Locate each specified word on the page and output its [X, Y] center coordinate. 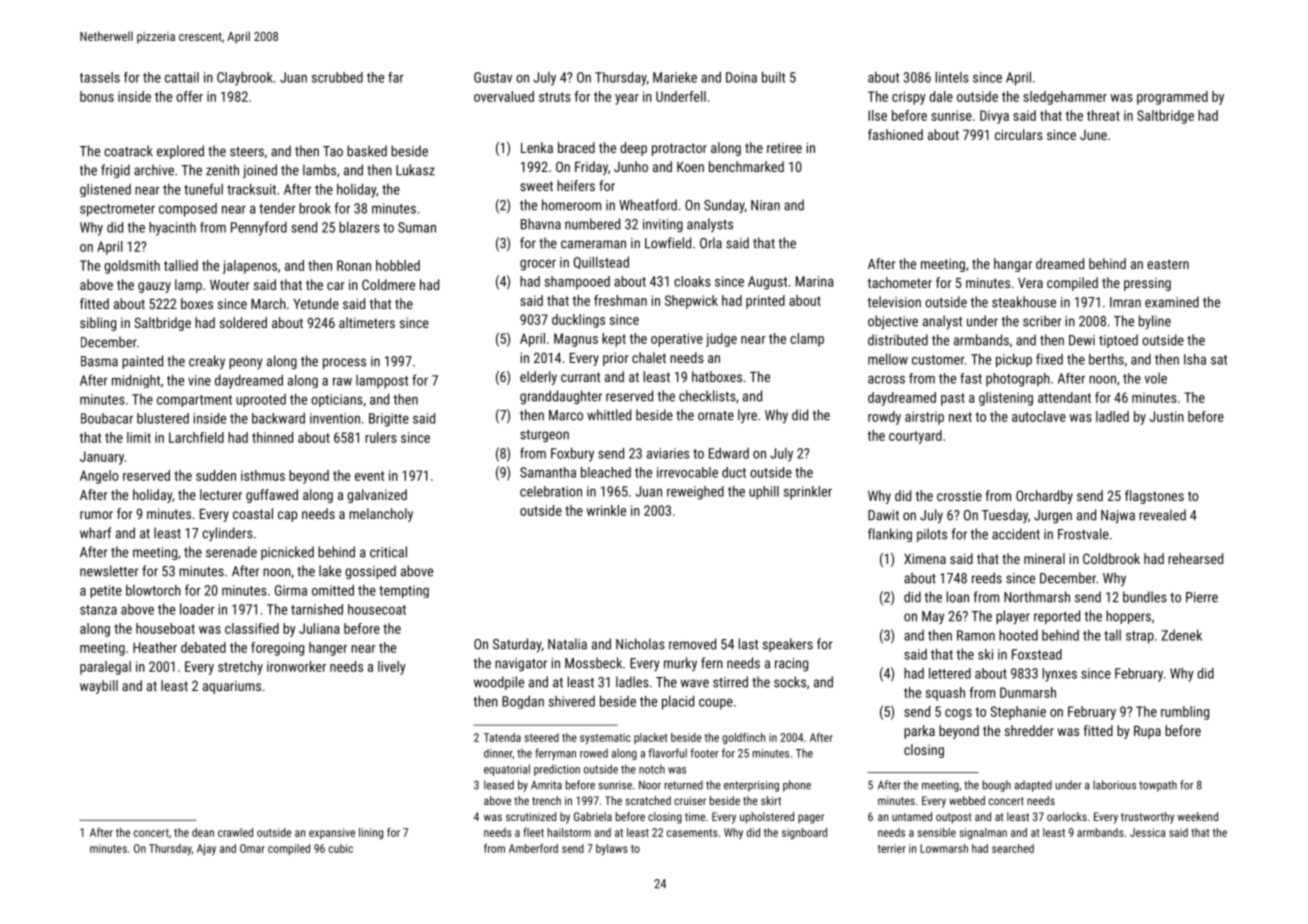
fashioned [895, 134]
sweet [536, 186]
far [396, 77]
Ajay [206, 850]
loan [958, 597]
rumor [96, 515]
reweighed [695, 493]
